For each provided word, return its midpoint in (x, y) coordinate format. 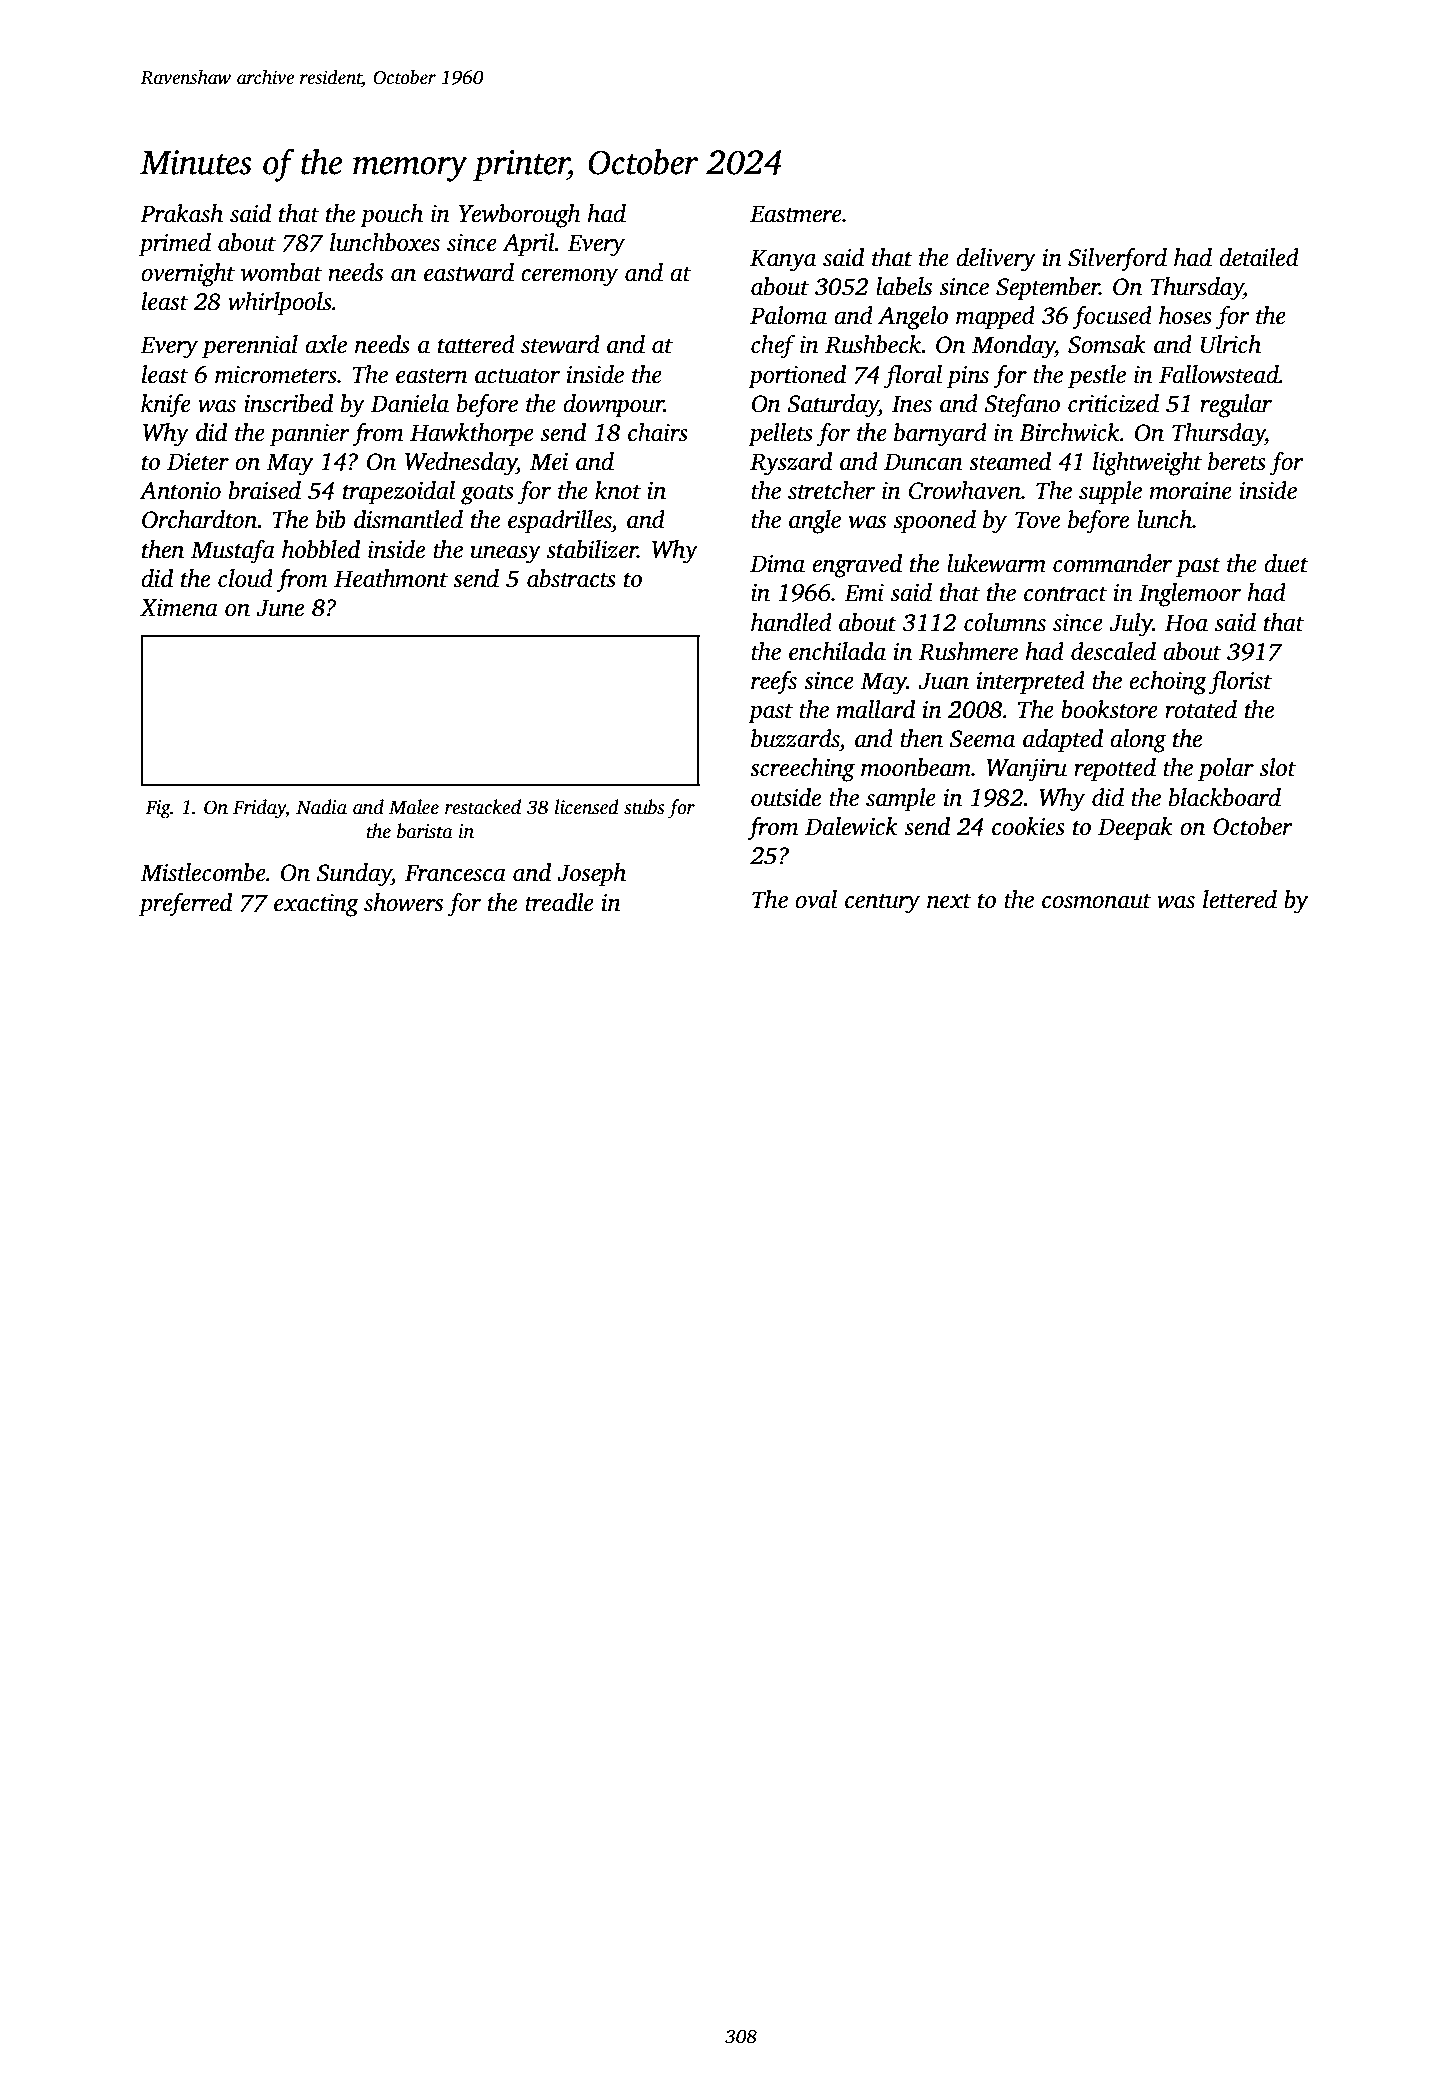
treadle (559, 902)
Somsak (1107, 344)
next (949, 901)
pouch (391, 216)
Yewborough (519, 216)
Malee (414, 807)
